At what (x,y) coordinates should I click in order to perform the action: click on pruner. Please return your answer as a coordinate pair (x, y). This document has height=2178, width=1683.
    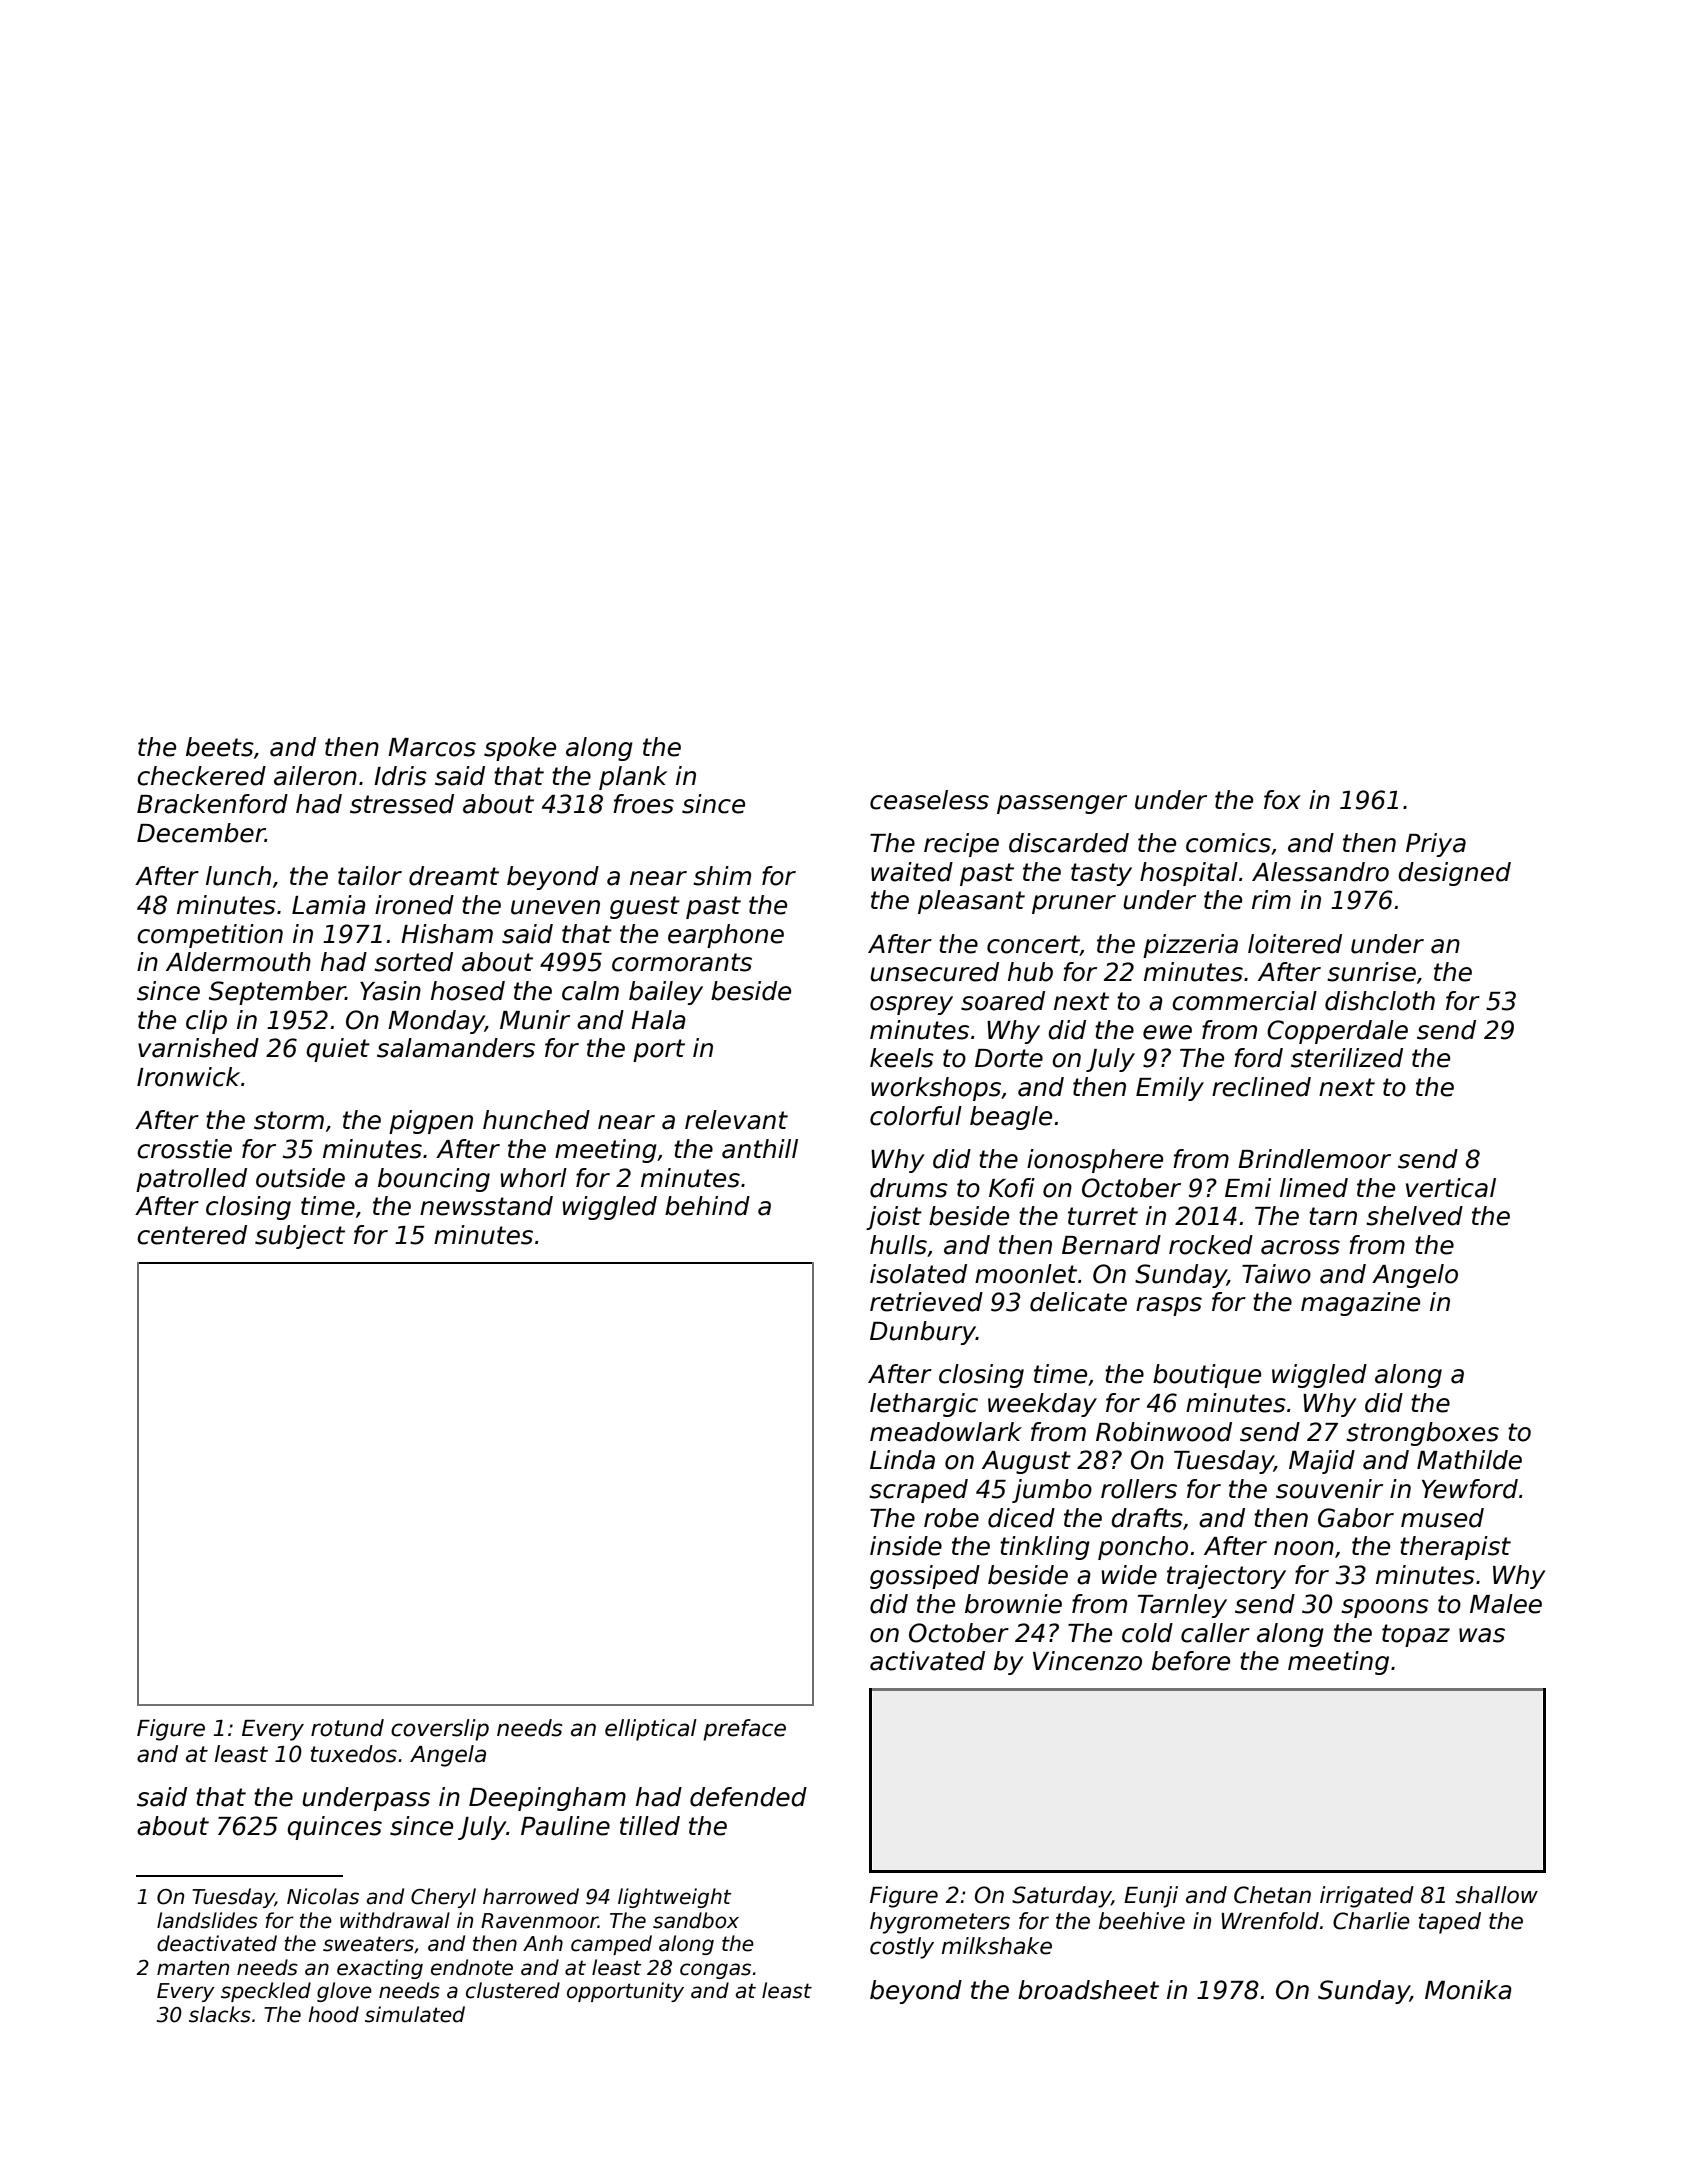
    Looking at the image, I should click on (1074, 904).
